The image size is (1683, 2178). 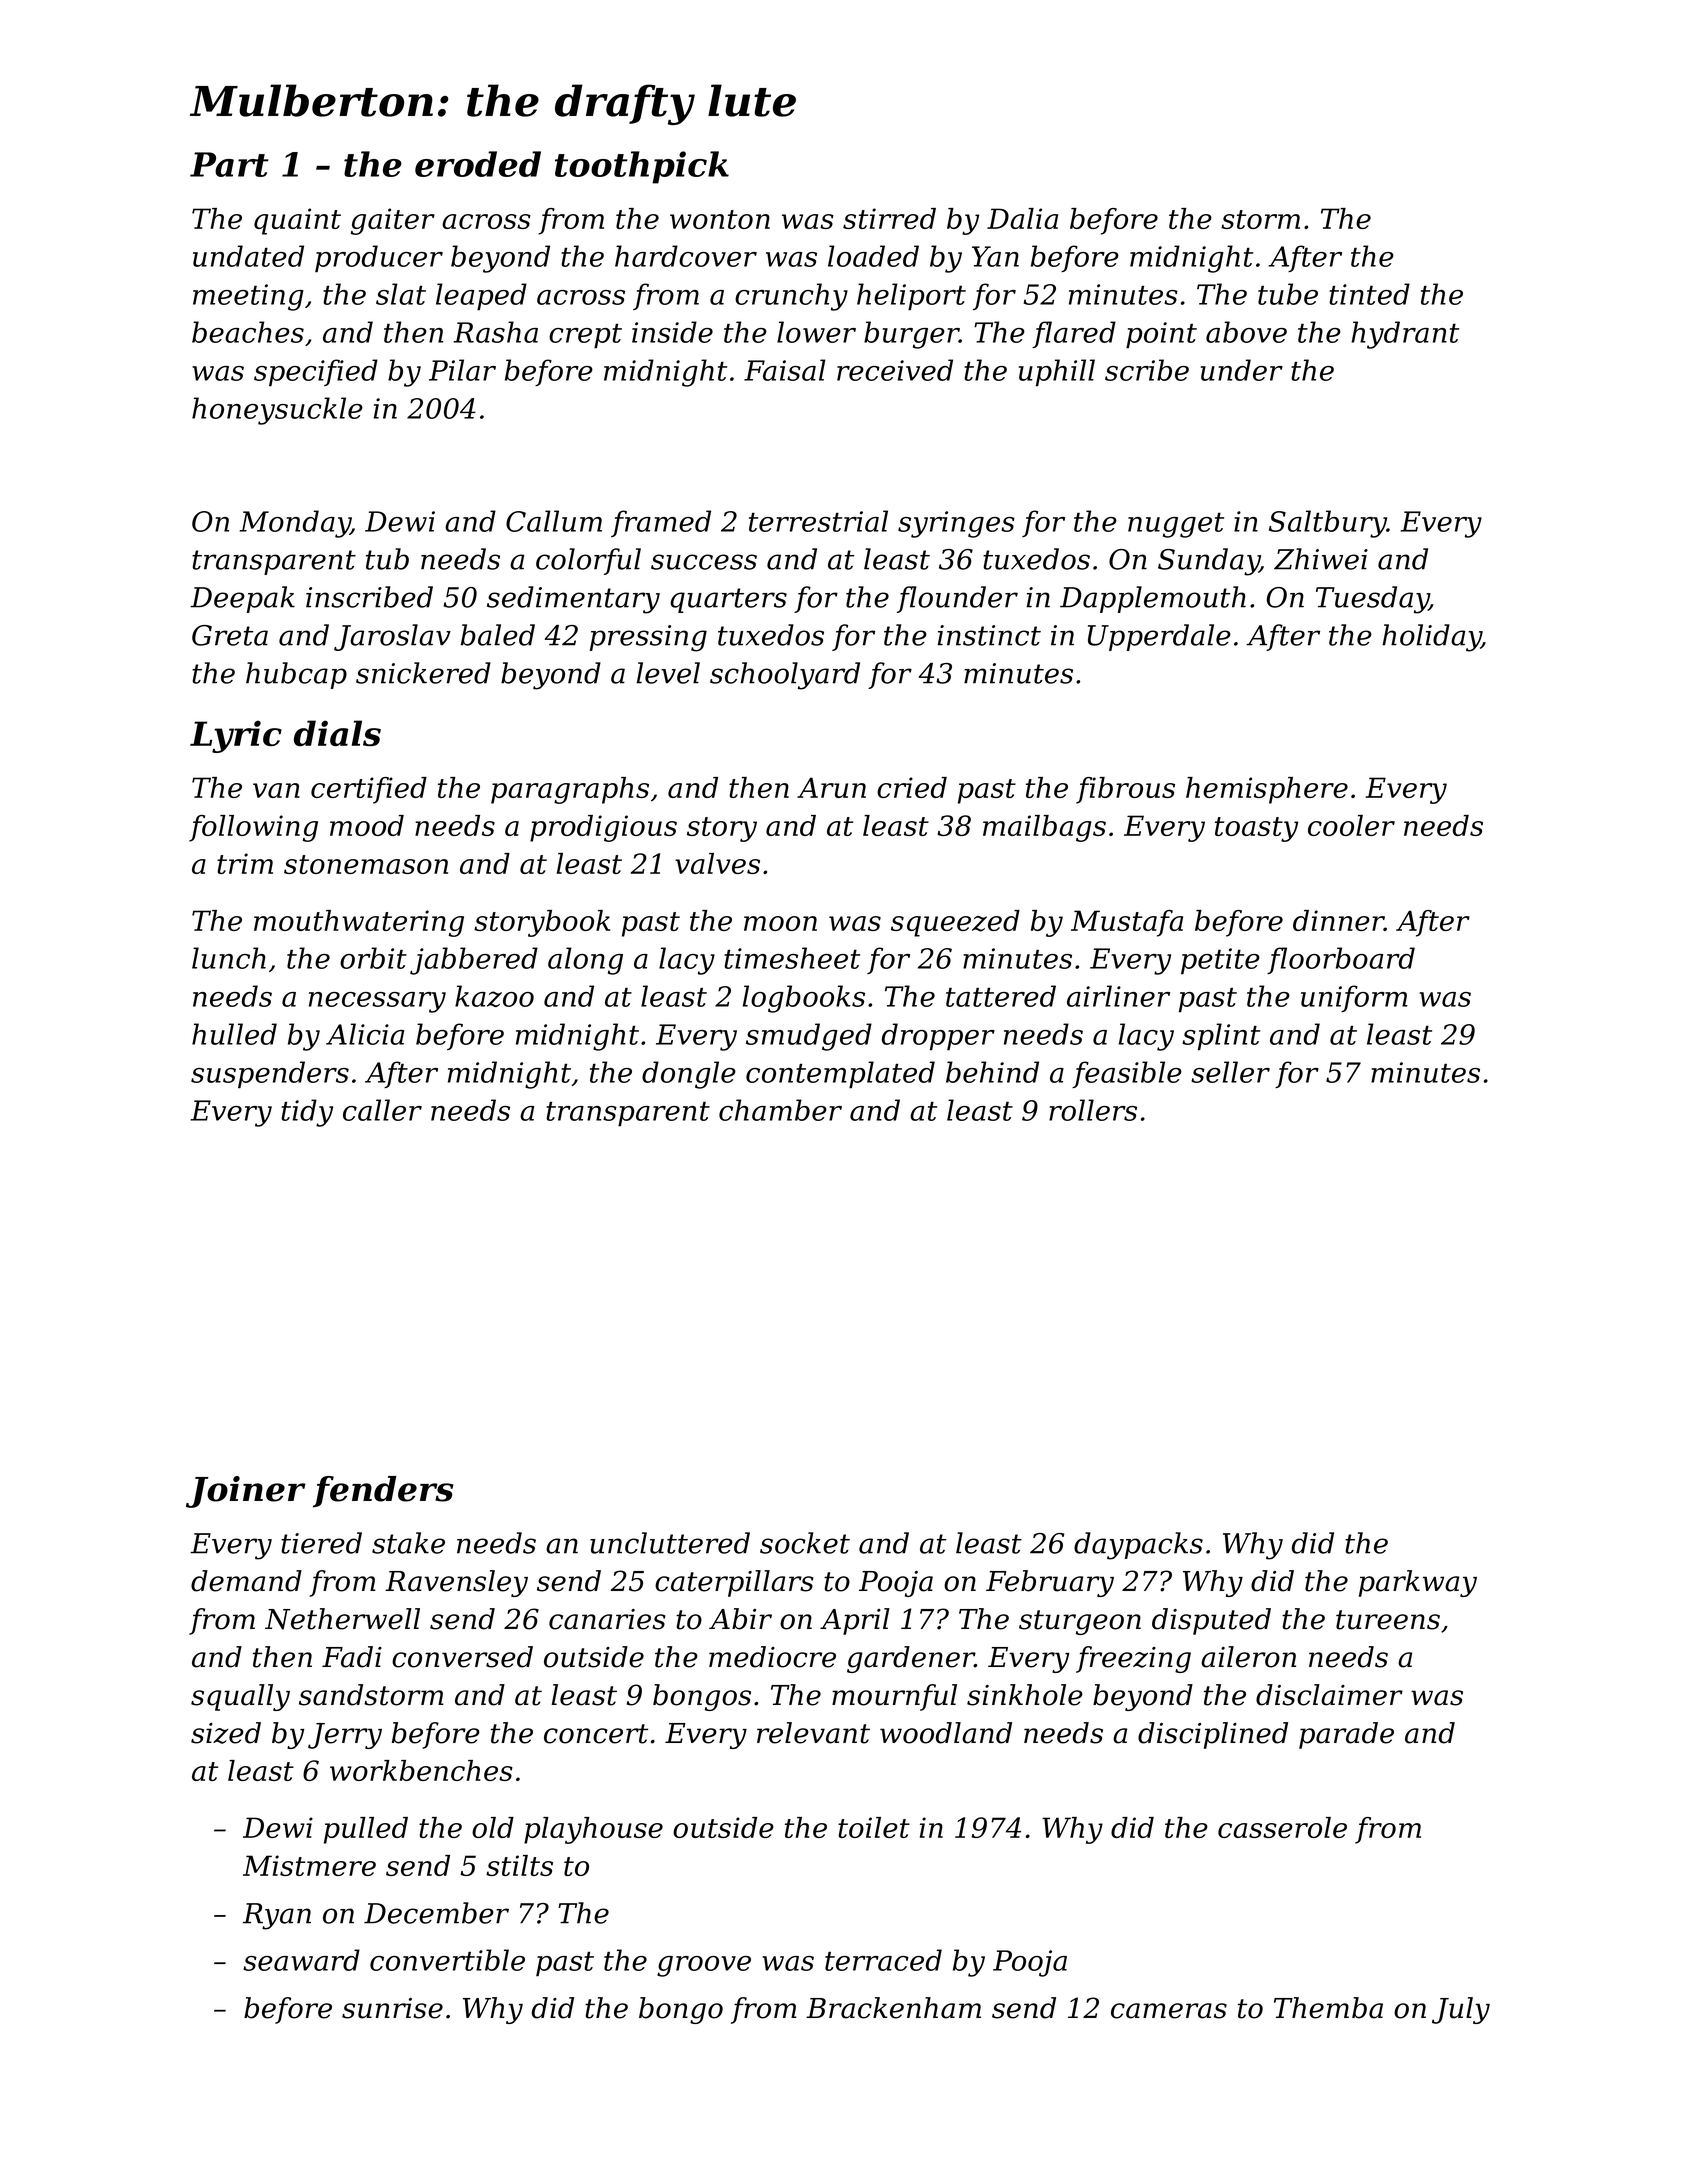 I want to click on wonton, so click(x=720, y=219).
